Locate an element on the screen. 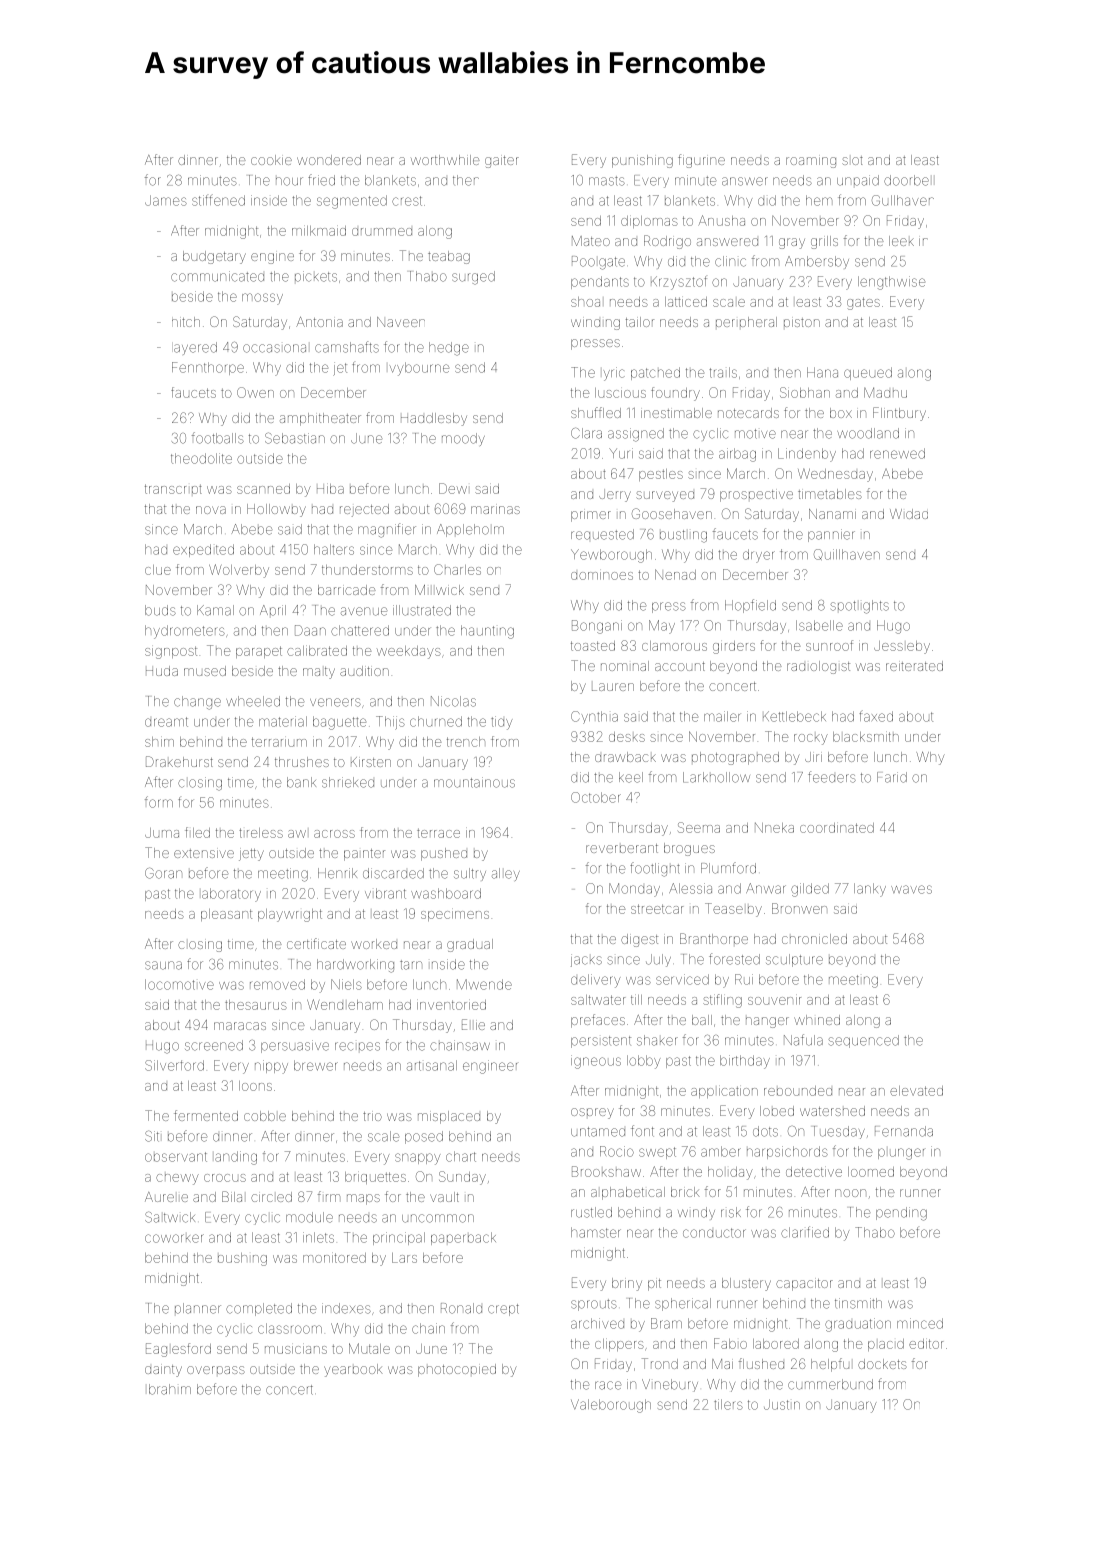 The width and height of the screenshot is (1094, 1548). pending is located at coordinates (901, 1214).
